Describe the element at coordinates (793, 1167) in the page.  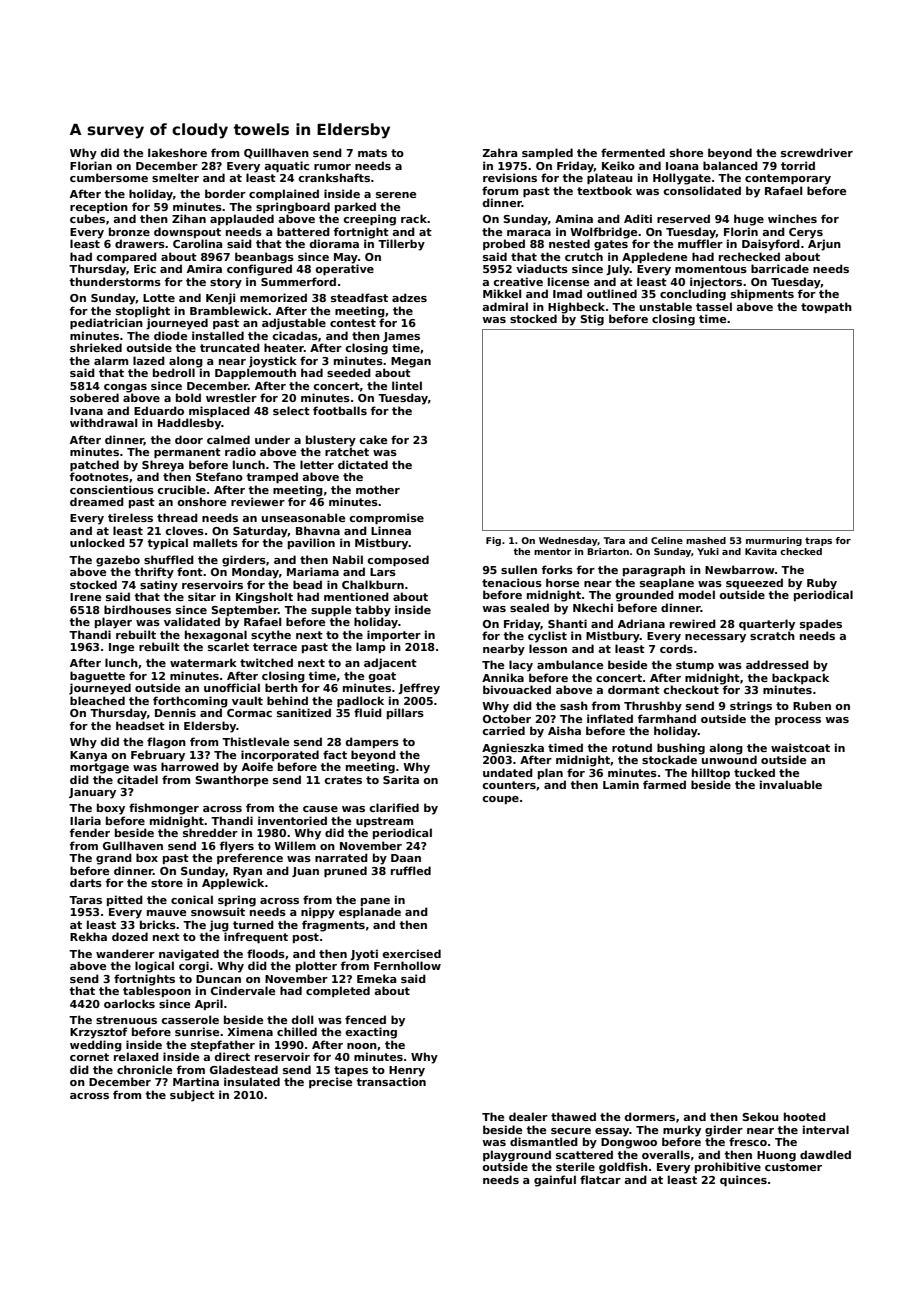
I see `customer` at that location.
